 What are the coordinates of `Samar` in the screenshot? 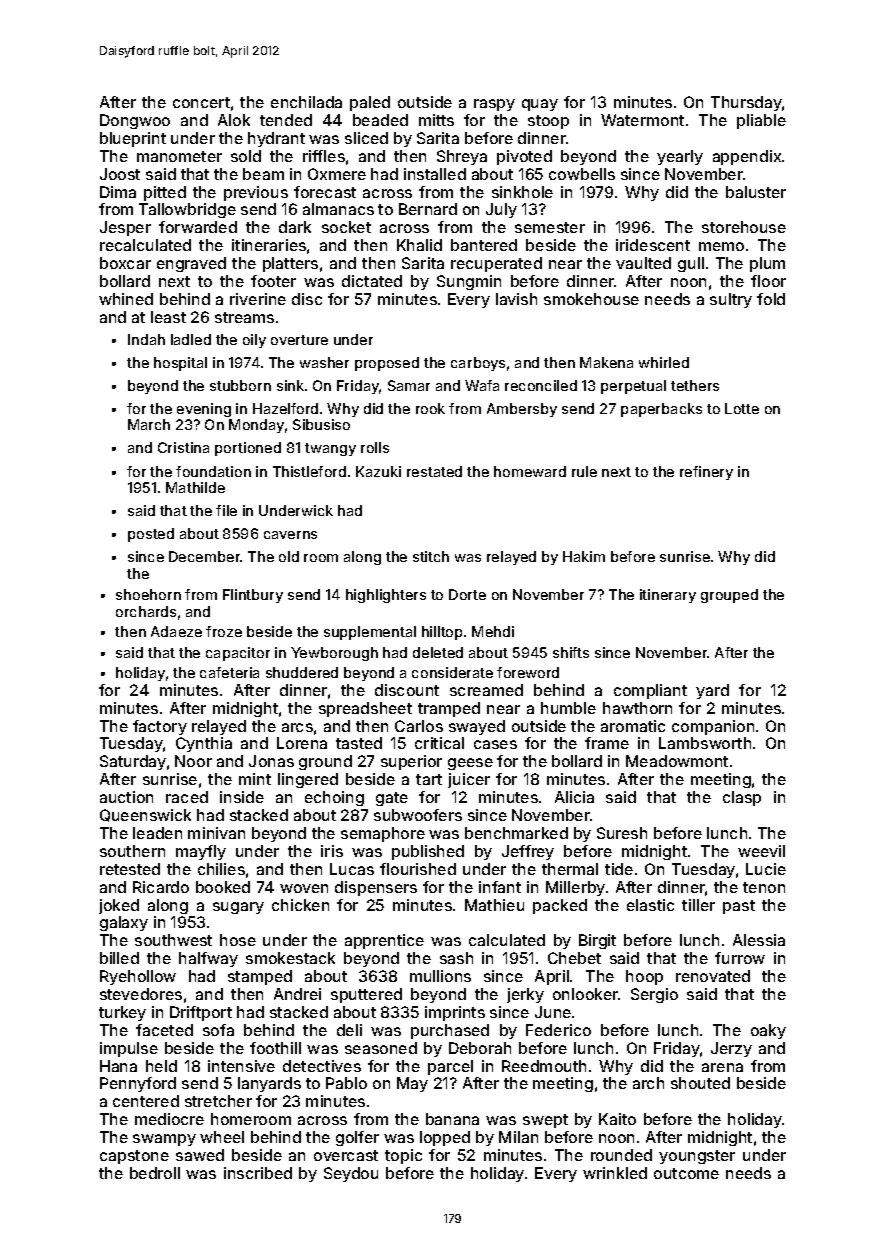 It's located at (409, 385).
